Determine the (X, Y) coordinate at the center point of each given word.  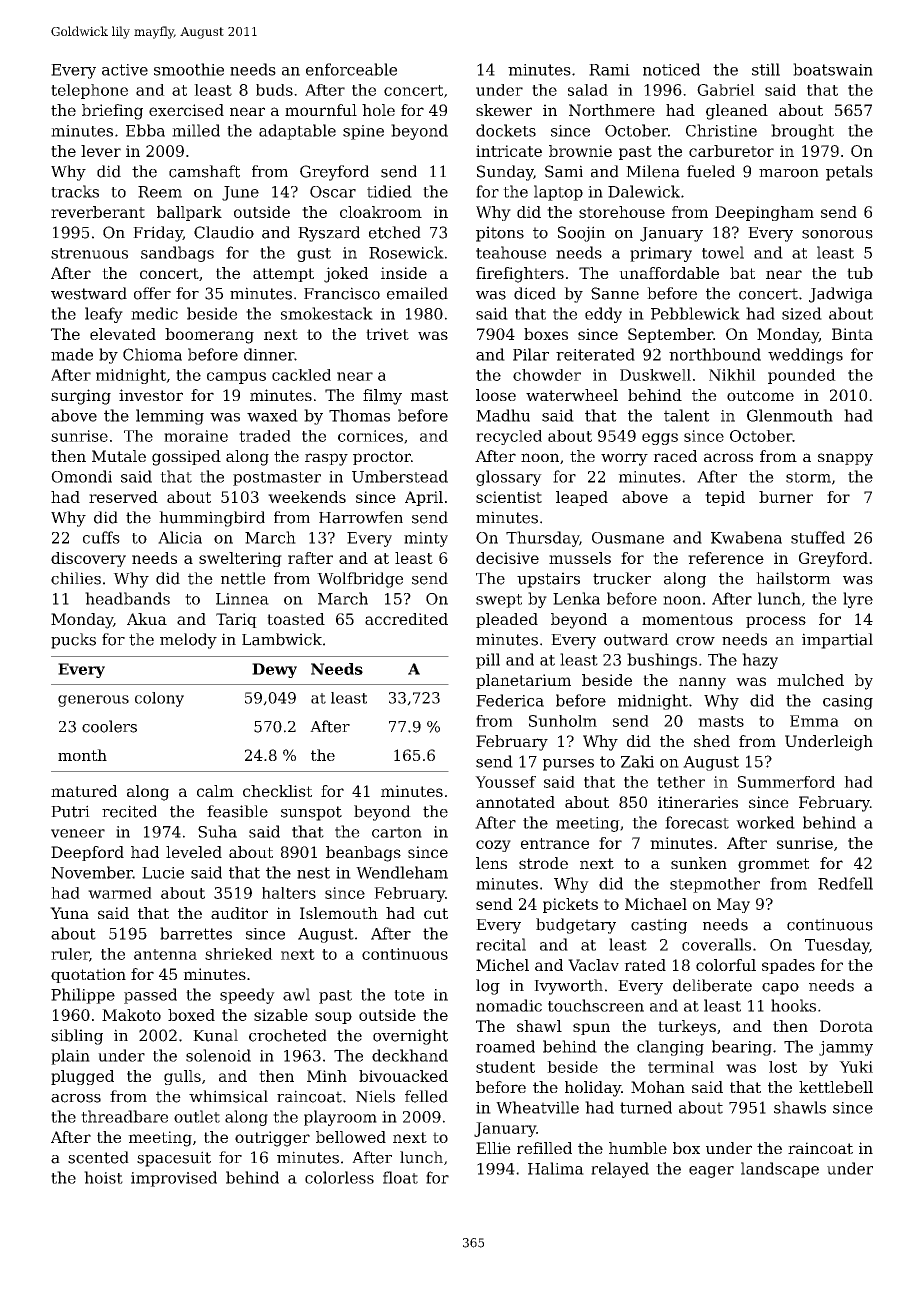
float (400, 1177)
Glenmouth (790, 415)
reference (726, 558)
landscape (780, 1170)
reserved (123, 497)
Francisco (342, 293)
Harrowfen (361, 517)
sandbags (177, 254)
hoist (103, 1177)
